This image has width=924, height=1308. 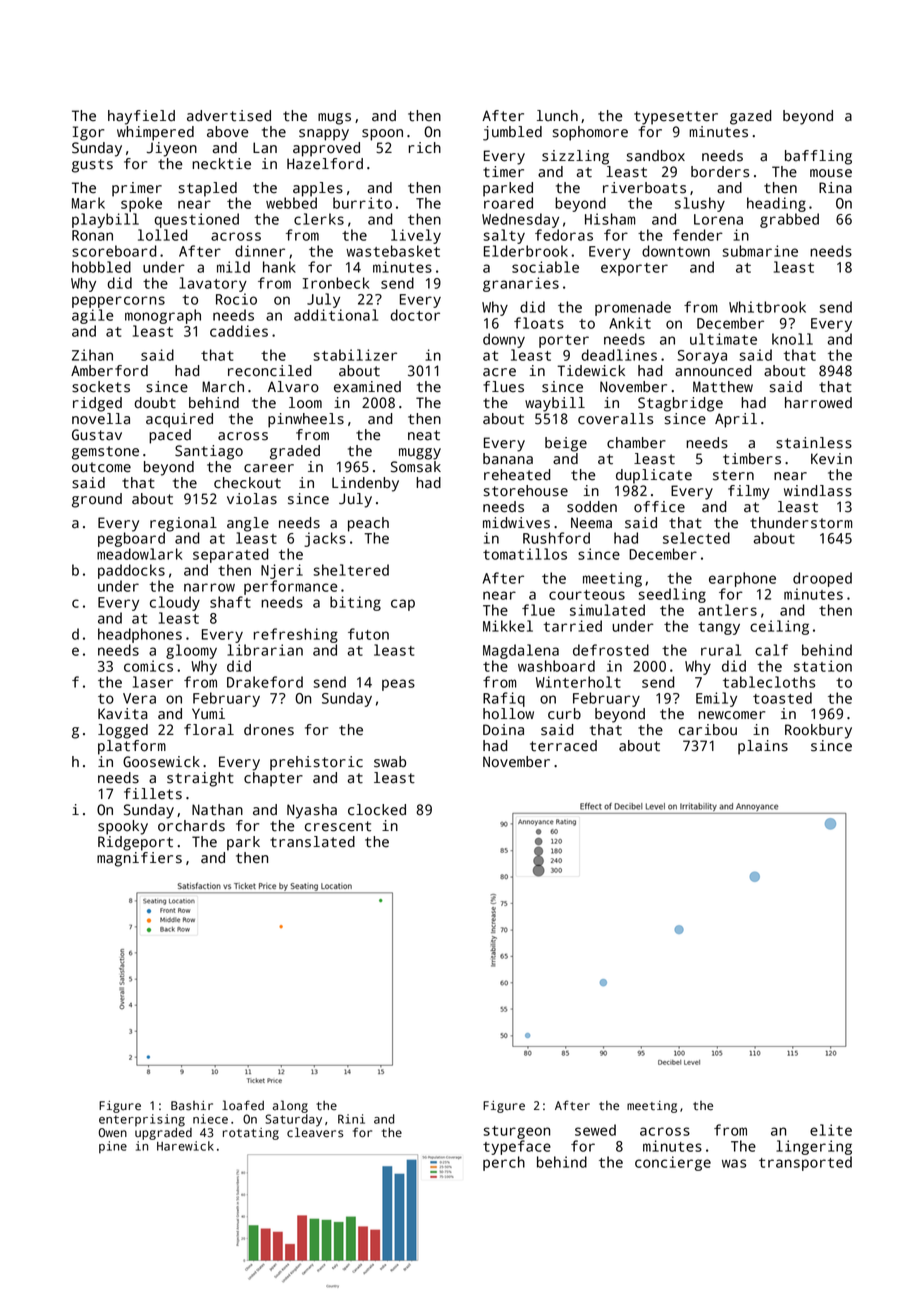 What do you see at coordinates (654, 476) in the image?
I see `duplicate` at bounding box center [654, 476].
